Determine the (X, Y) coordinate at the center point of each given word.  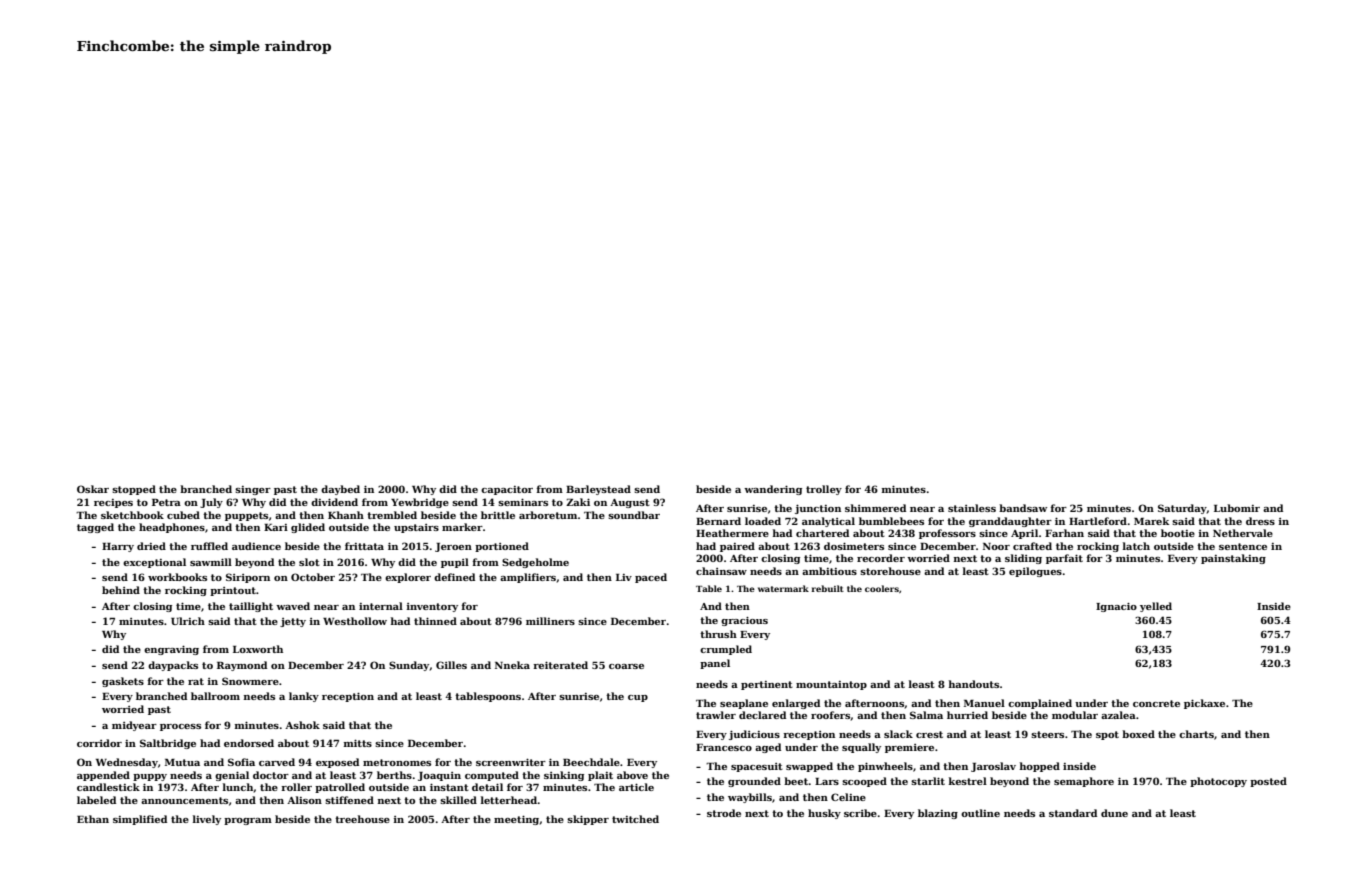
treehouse (362, 819)
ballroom (215, 696)
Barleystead (598, 490)
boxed (1138, 734)
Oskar (93, 489)
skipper (588, 820)
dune (1114, 813)
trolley (824, 490)
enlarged (796, 704)
